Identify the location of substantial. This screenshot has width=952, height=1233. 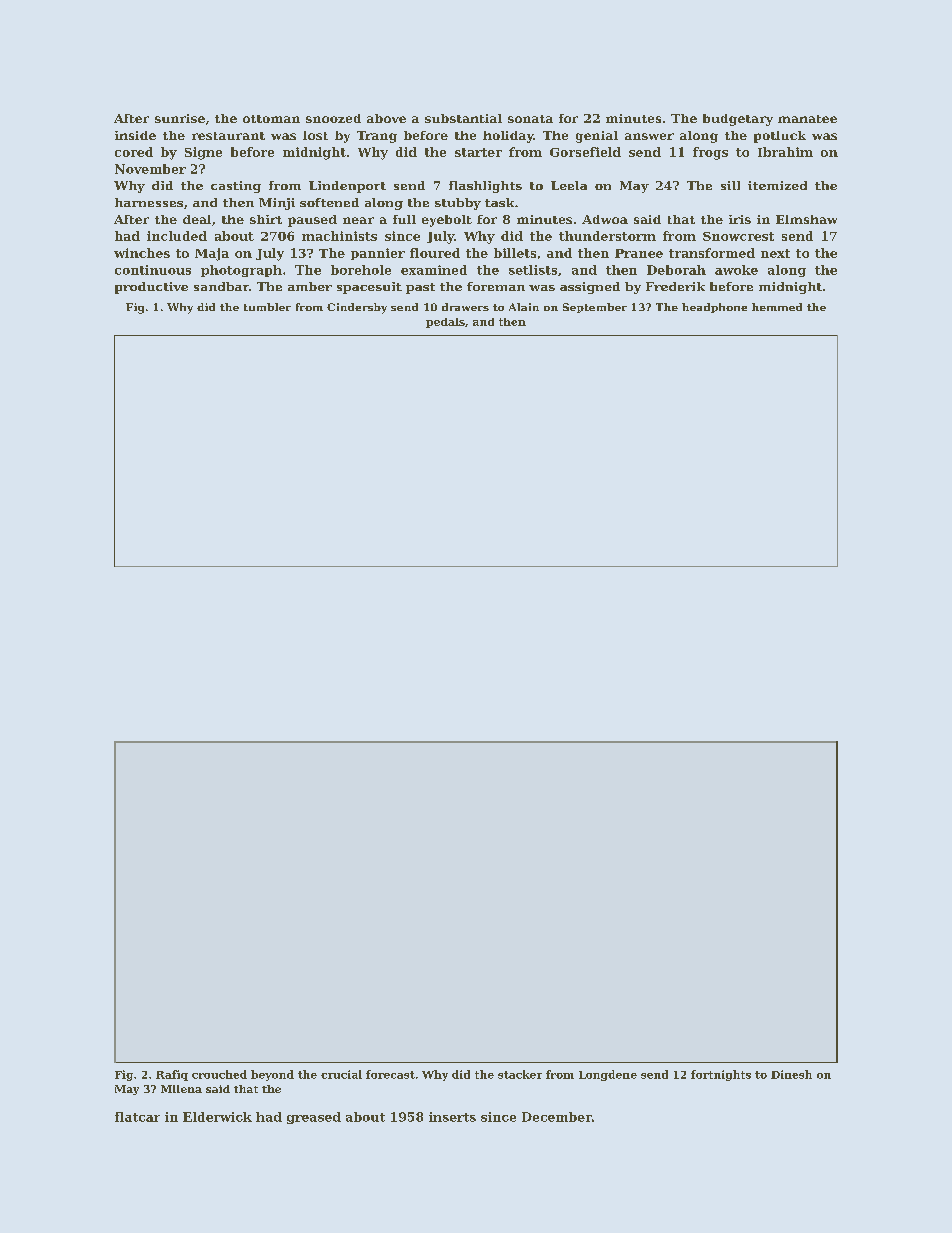
(463, 118).
